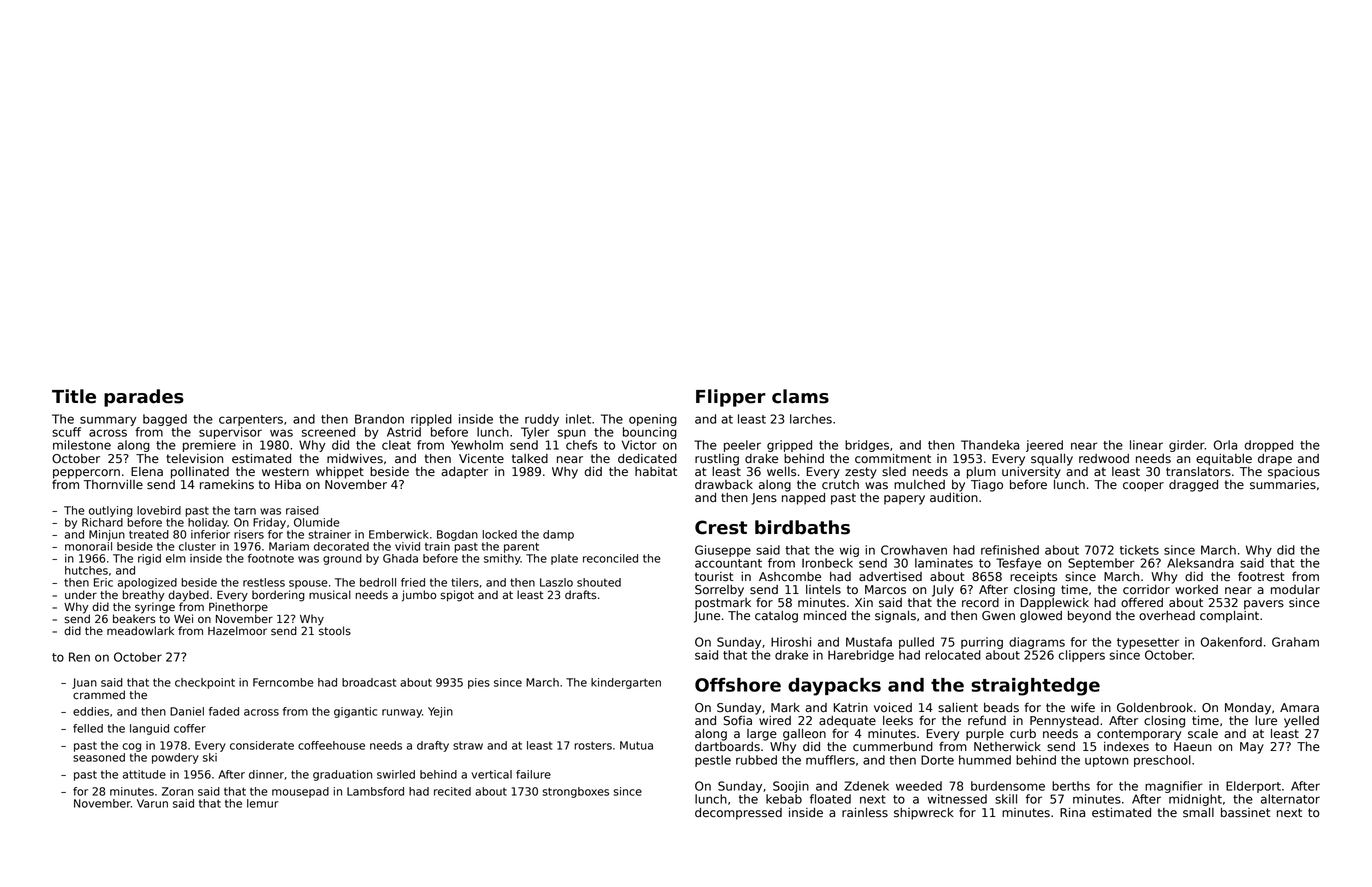 The image size is (1372, 887). Describe the element at coordinates (99, 757) in the page. I see `seasoned` at that location.
